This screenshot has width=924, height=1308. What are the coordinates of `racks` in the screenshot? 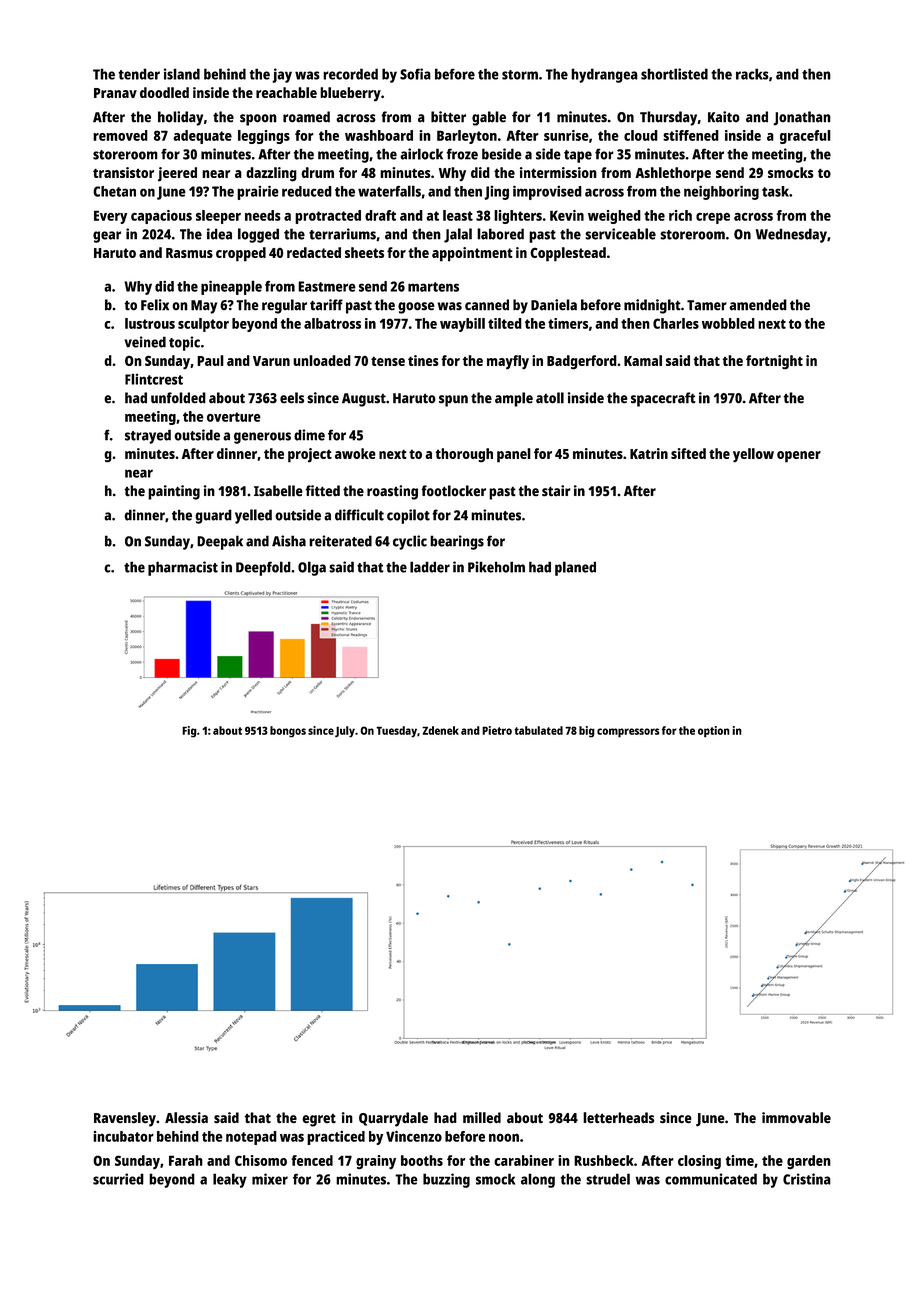 It's located at (752, 74).
